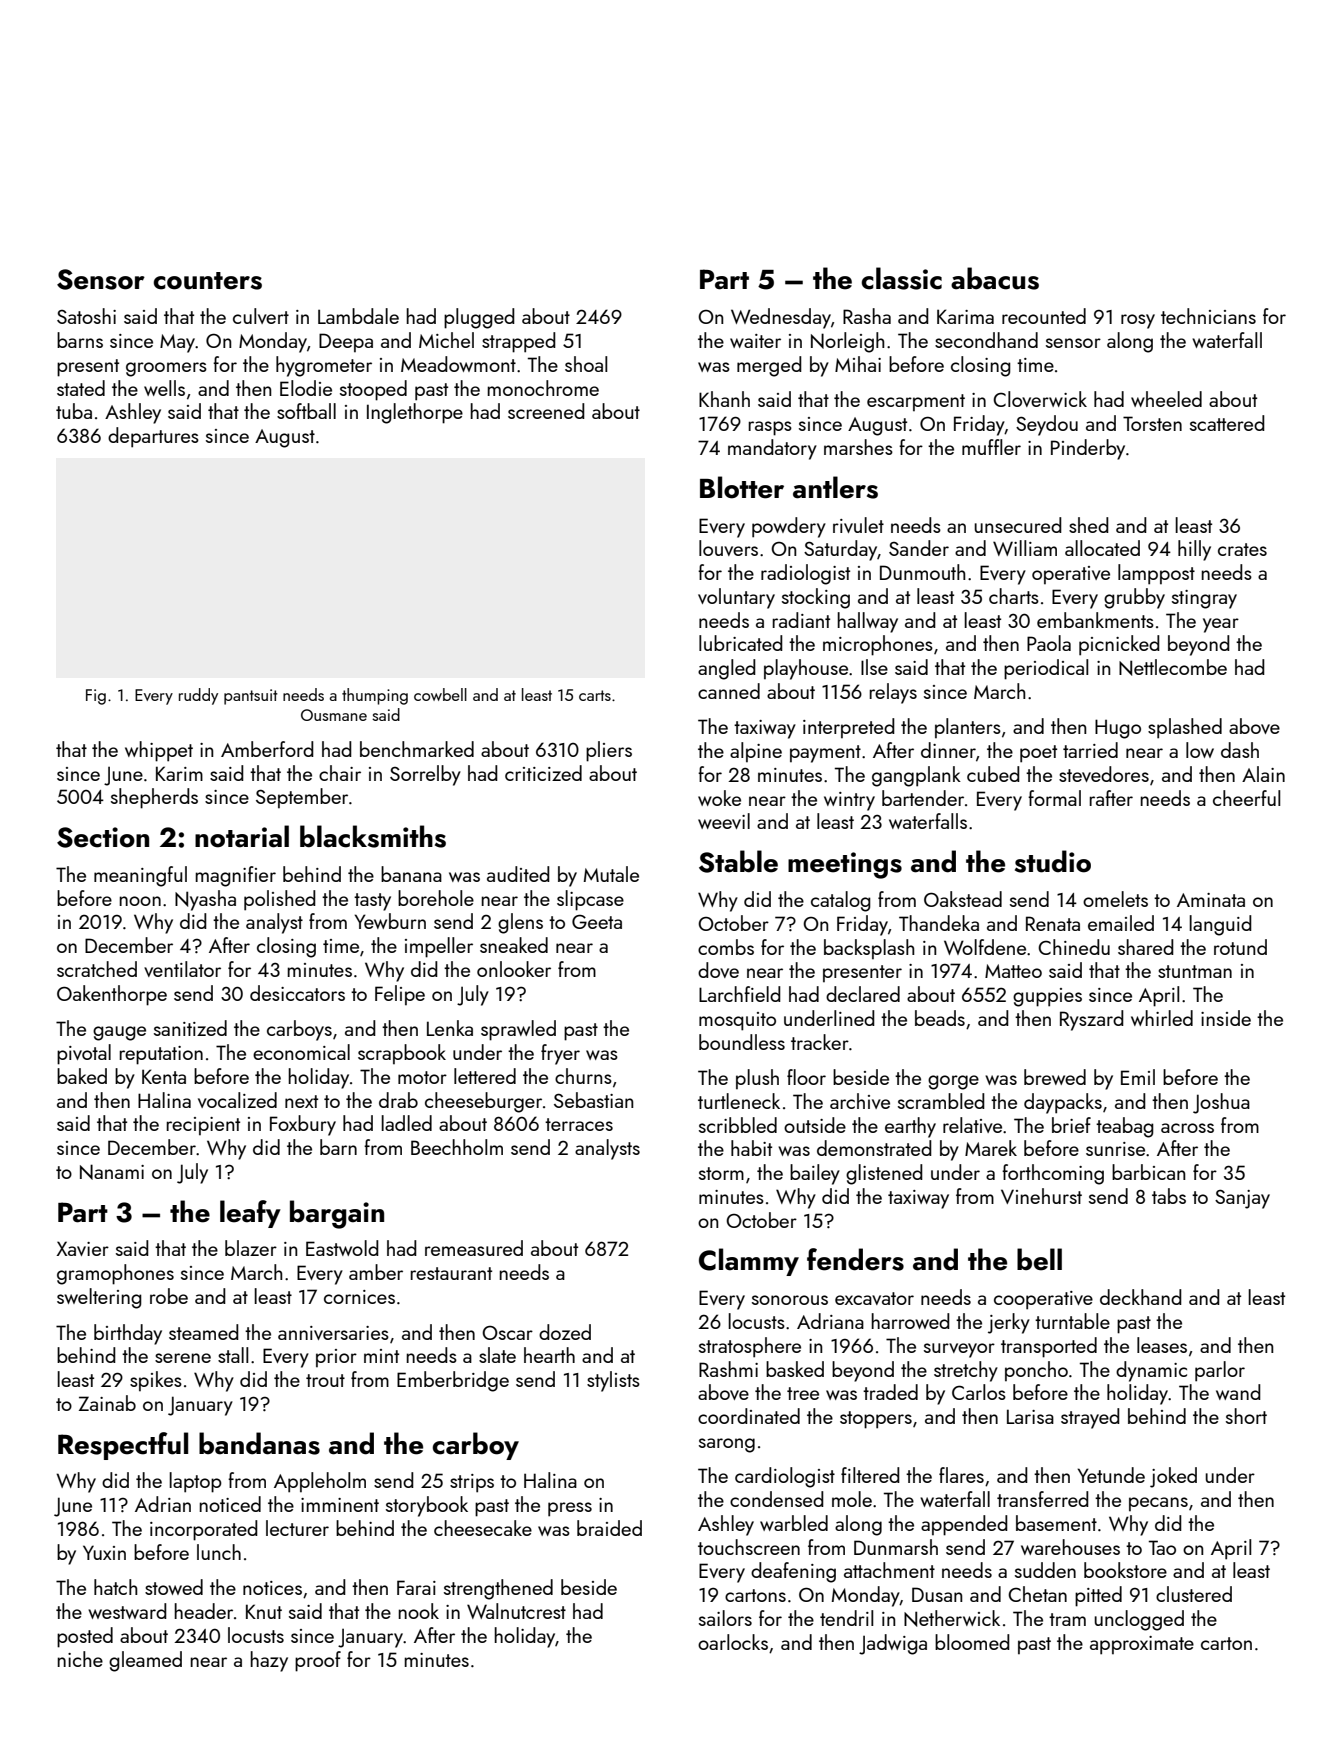  Describe the element at coordinates (611, 874) in the document. I see `Mutale` at that location.
